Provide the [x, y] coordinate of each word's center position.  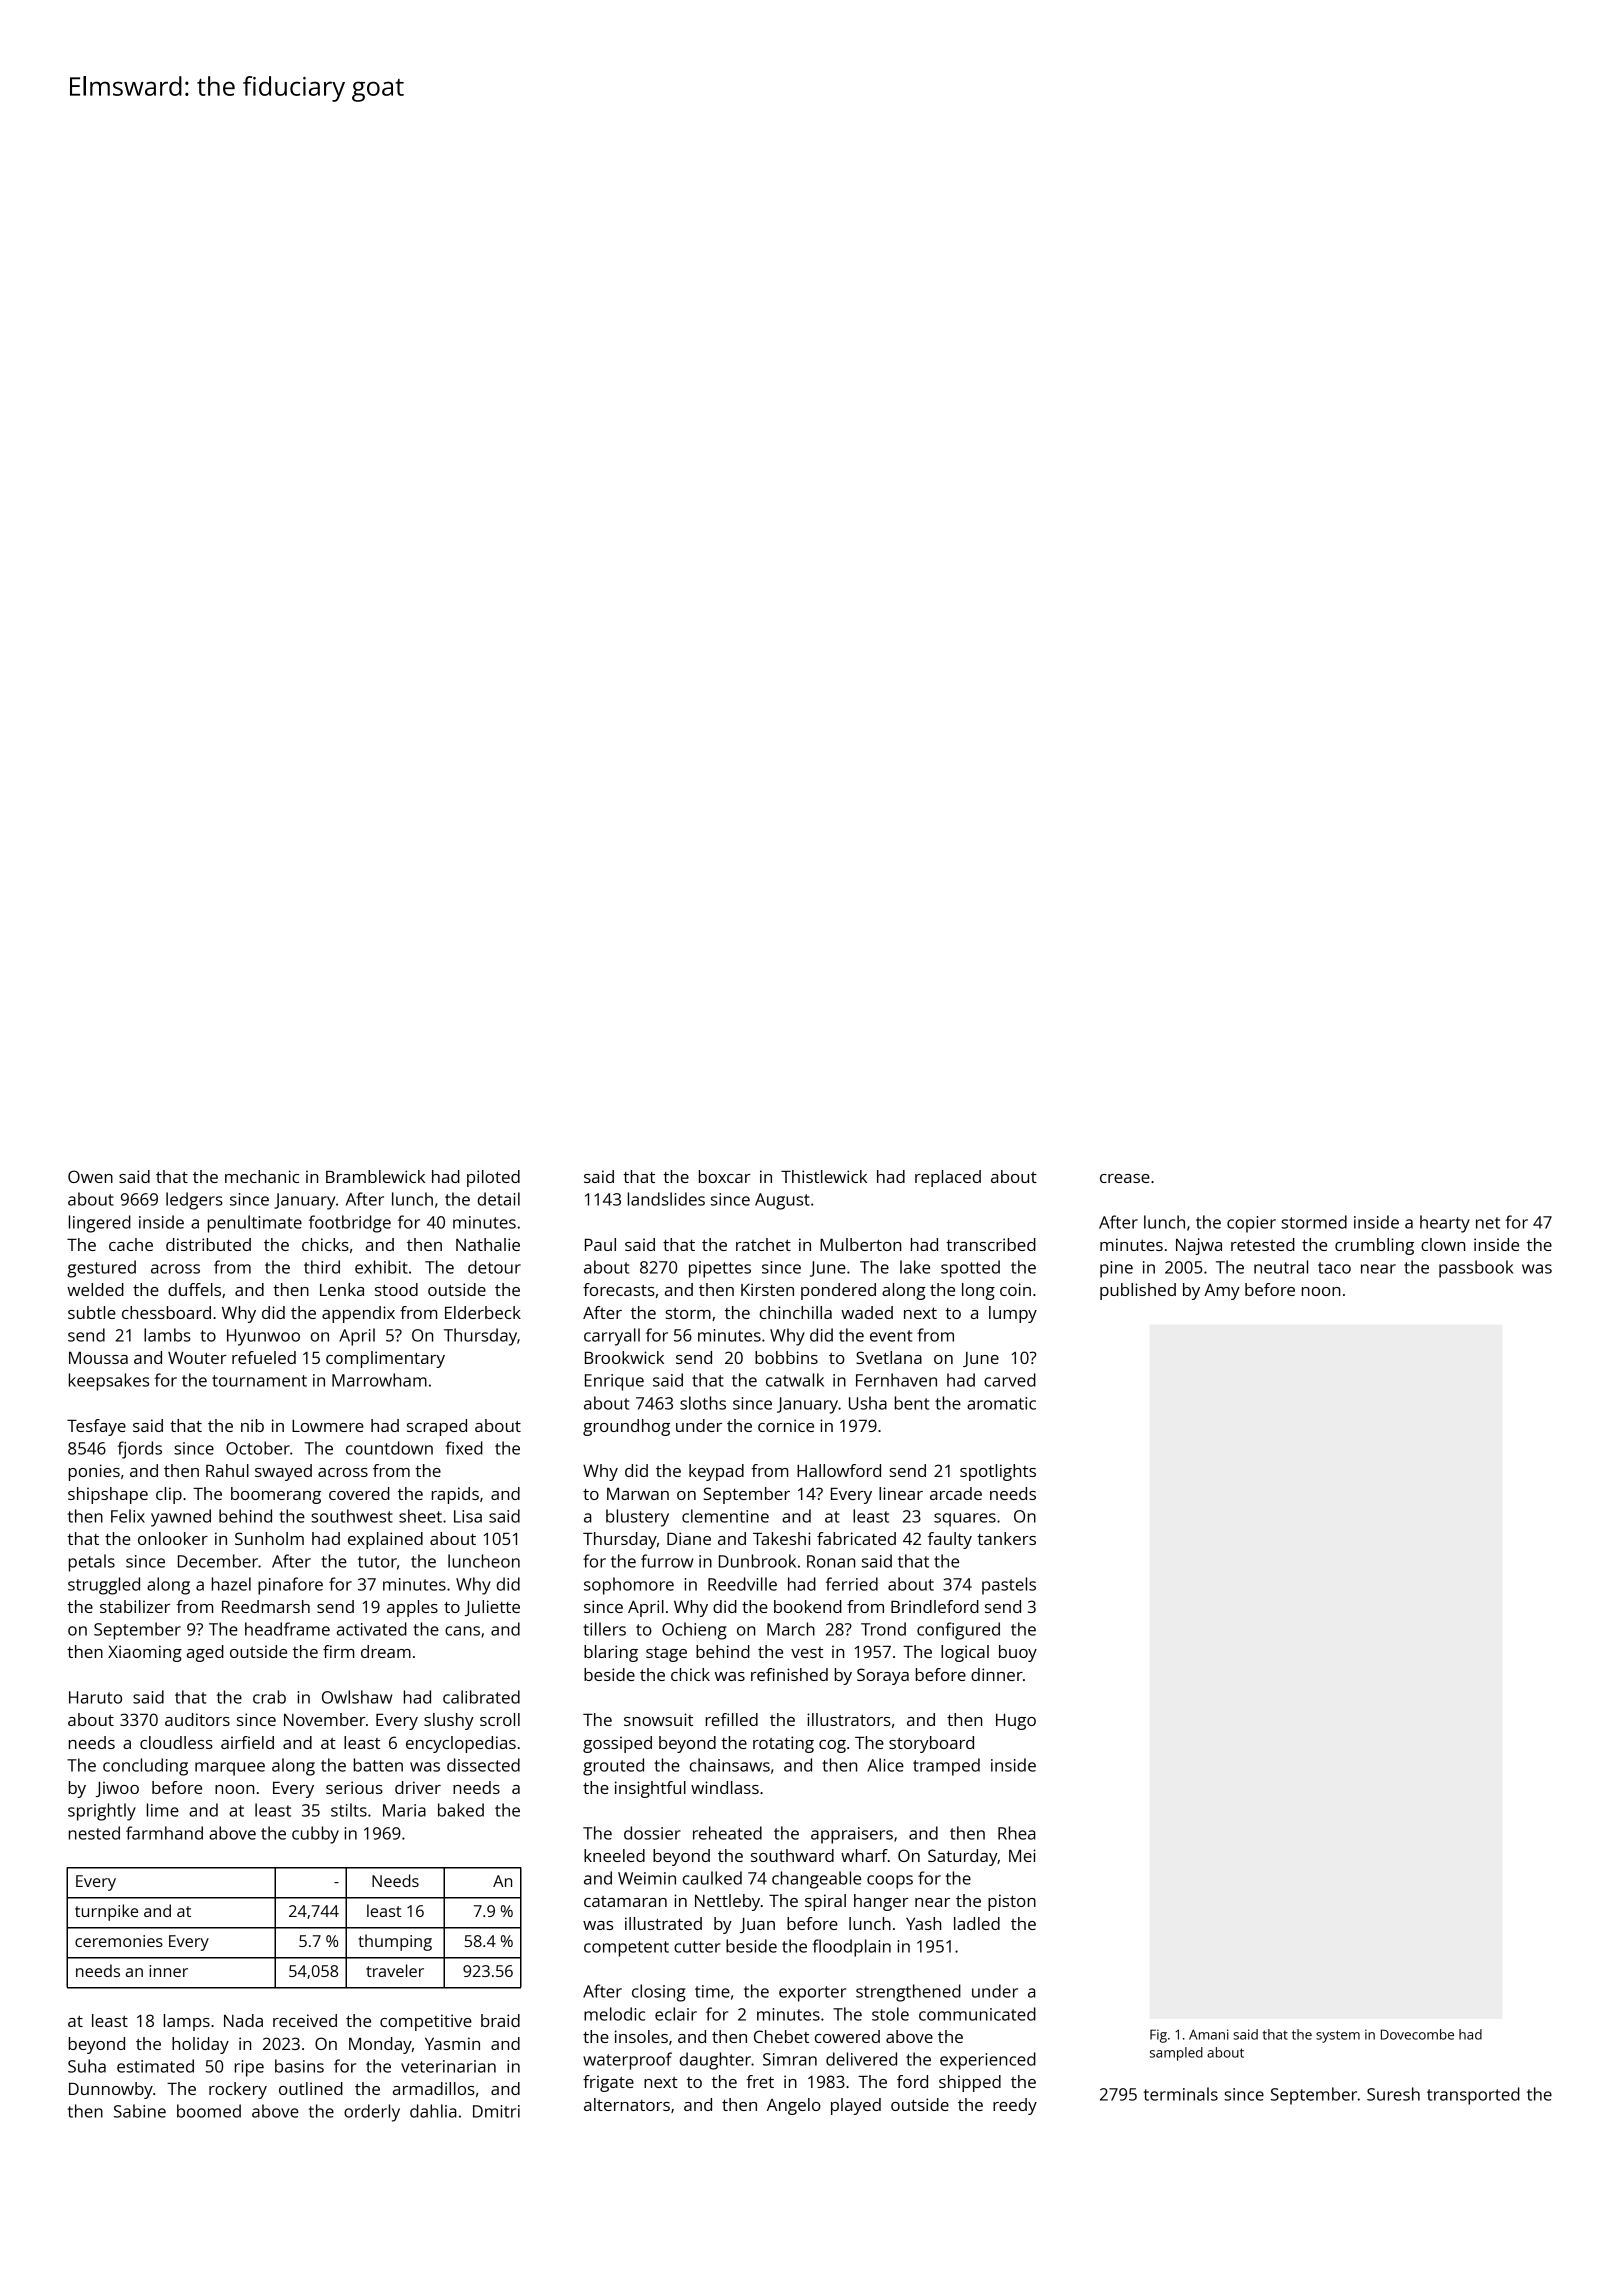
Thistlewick [824, 1176]
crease [1125, 1178]
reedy [1015, 2106]
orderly [372, 2113]
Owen [90, 1176]
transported [1473, 2096]
